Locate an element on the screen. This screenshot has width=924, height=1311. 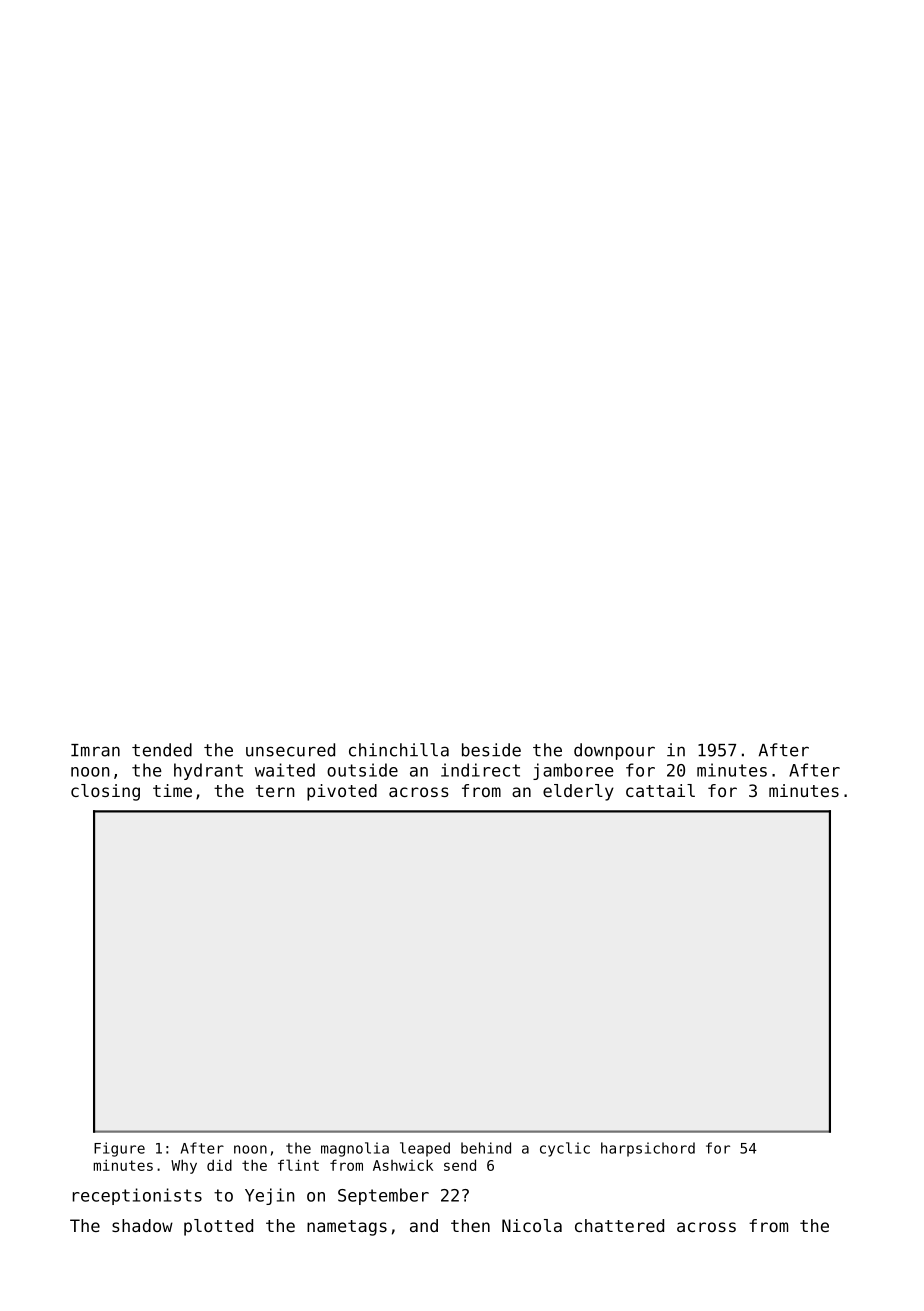
time is located at coordinates (172, 790).
